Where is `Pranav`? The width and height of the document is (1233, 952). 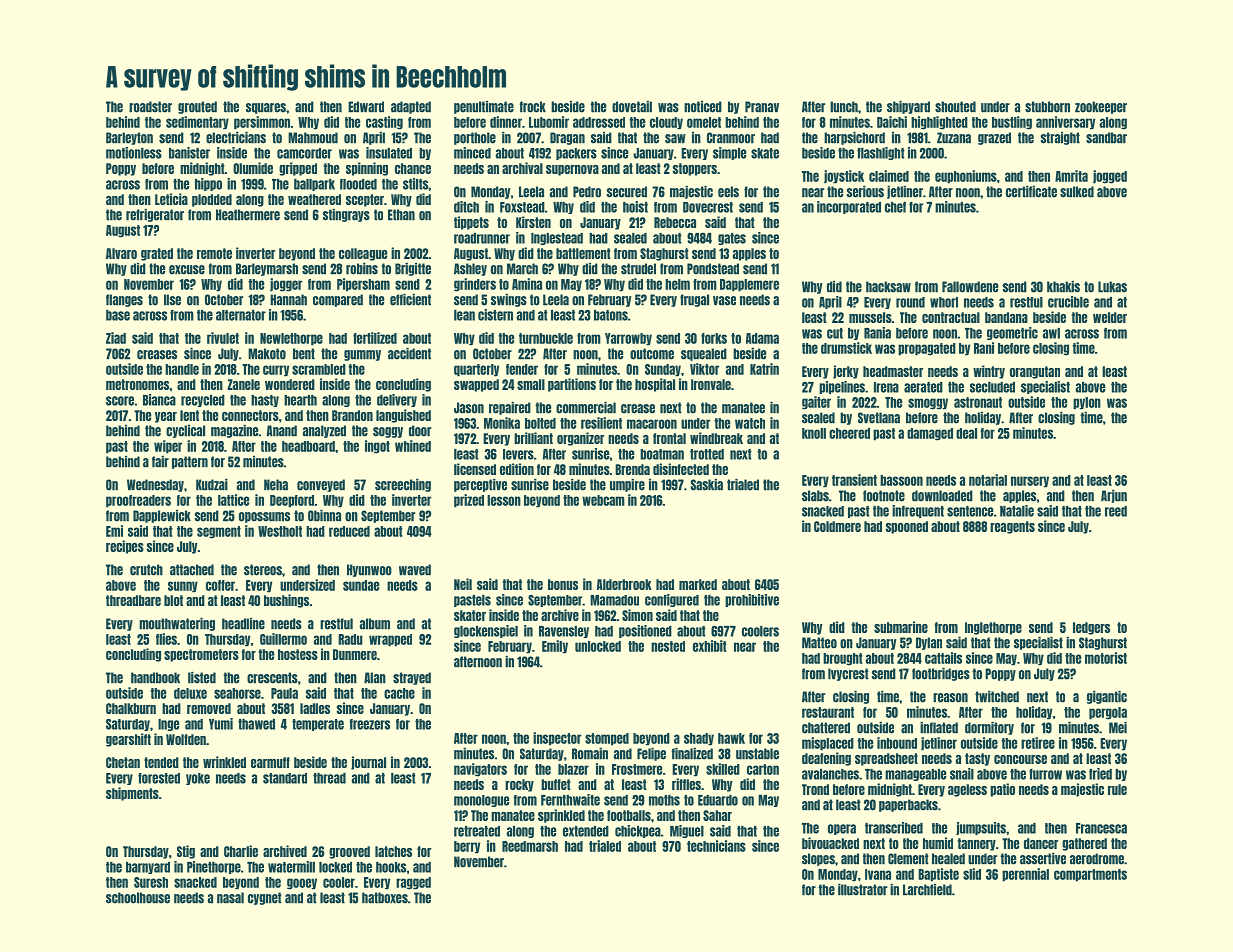
Pranav is located at coordinates (762, 107).
